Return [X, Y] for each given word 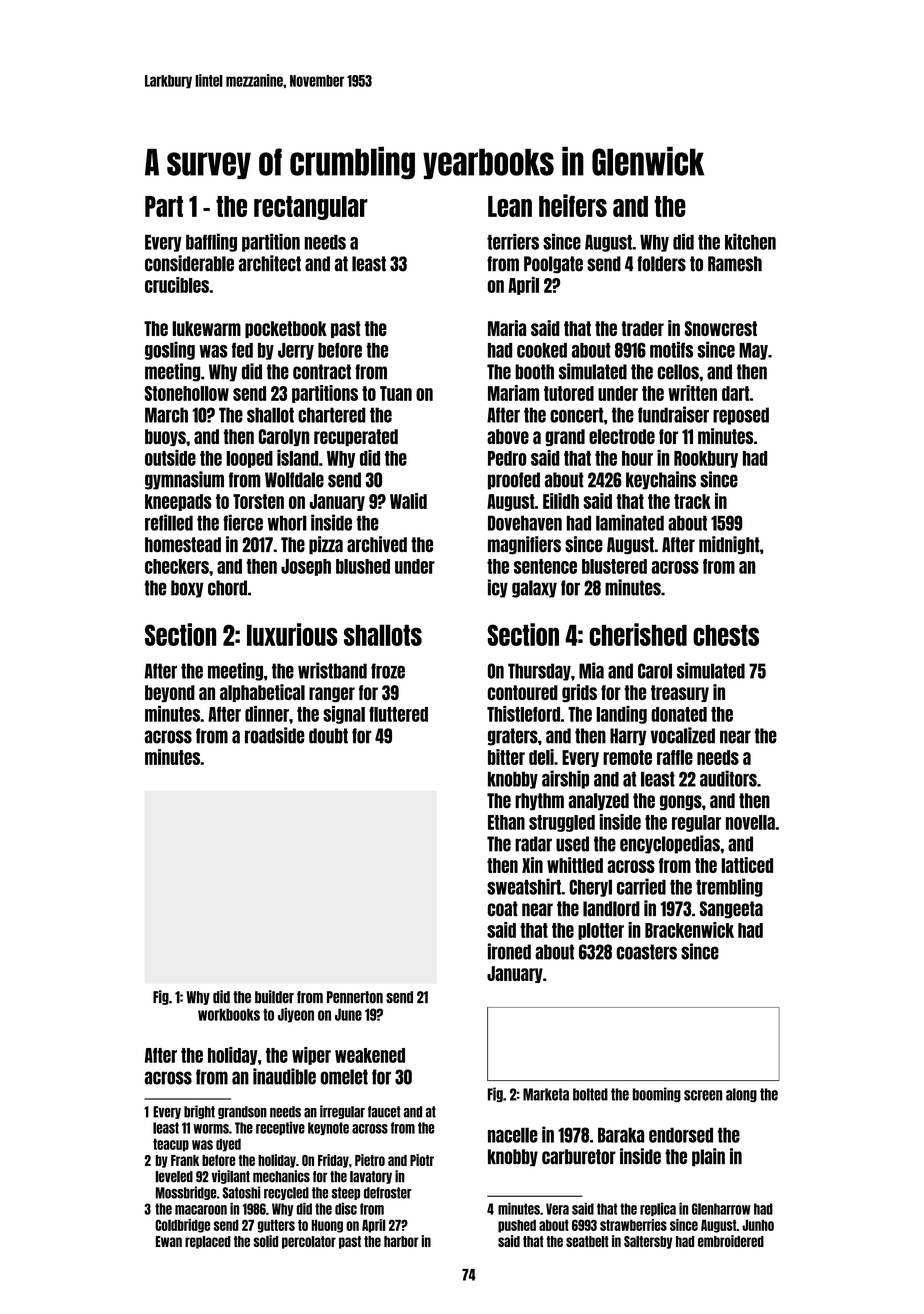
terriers [513, 241]
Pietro [370, 1160]
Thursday [539, 672]
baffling [211, 242]
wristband [332, 670]
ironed [509, 951]
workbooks [229, 1014]
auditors [728, 778]
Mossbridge [186, 1193]
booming [657, 1094]
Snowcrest [720, 328]
